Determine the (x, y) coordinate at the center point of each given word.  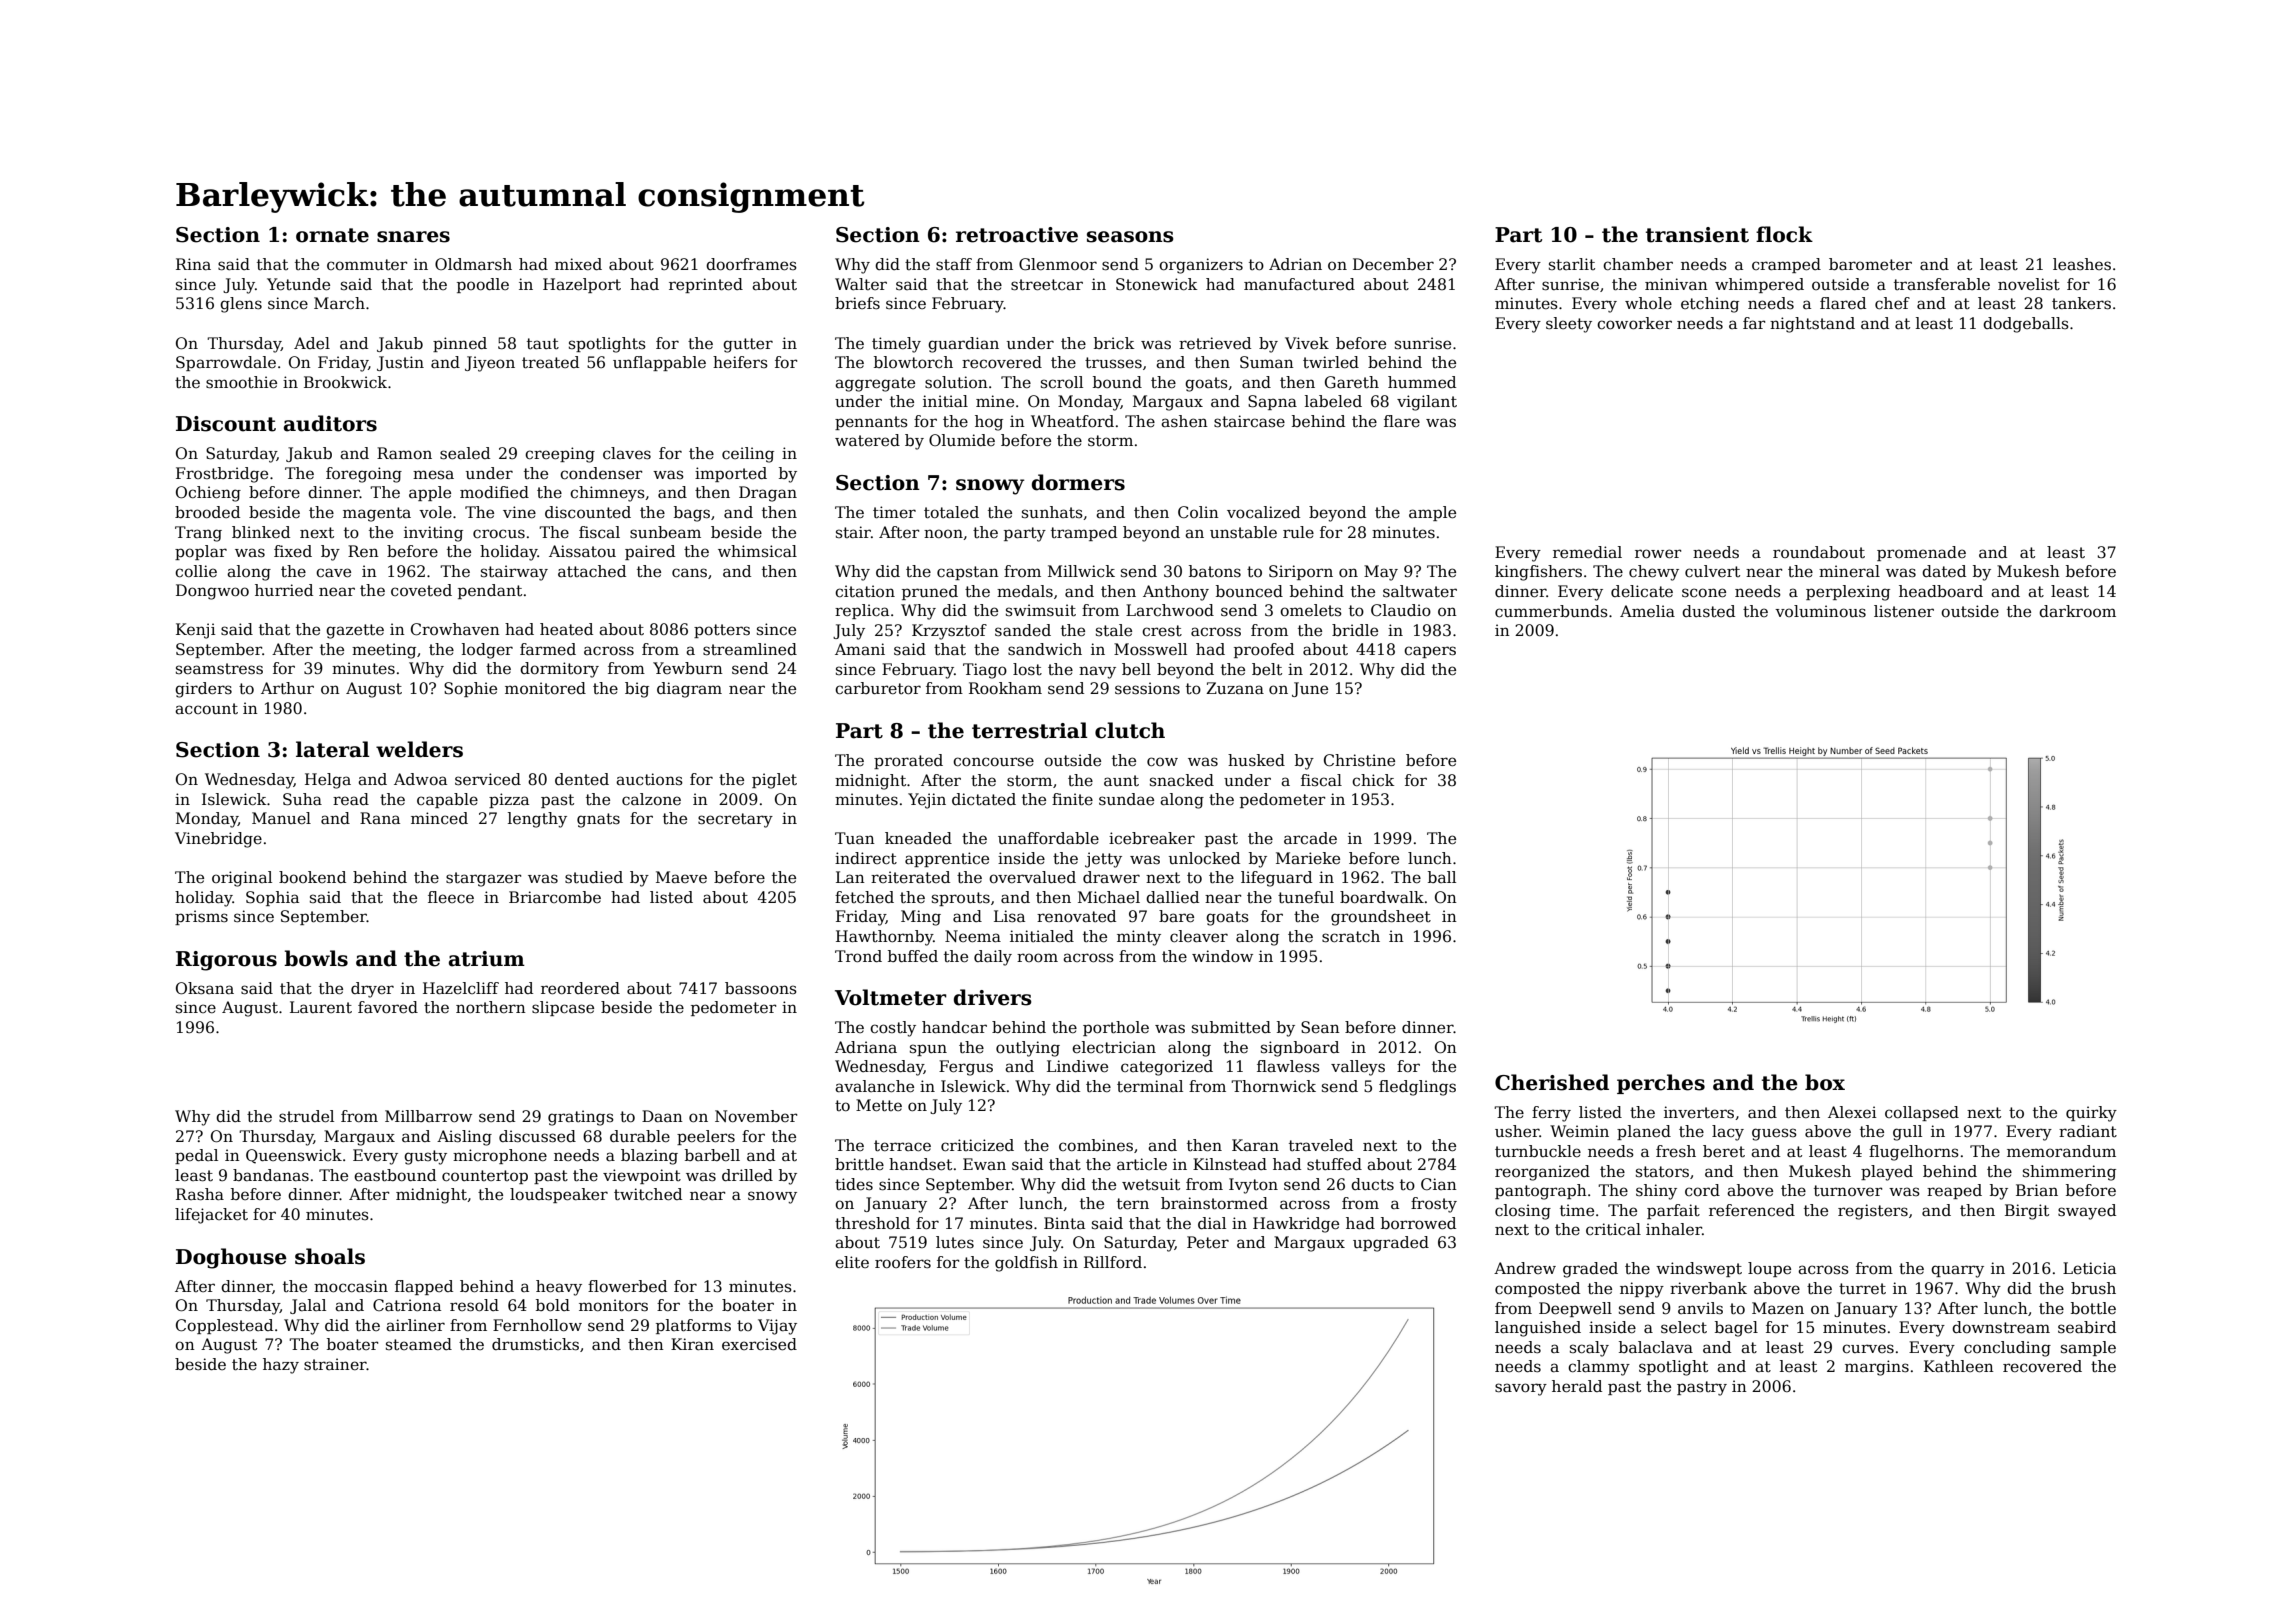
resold (474, 1305)
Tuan (855, 838)
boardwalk (1382, 897)
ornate (332, 235)
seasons (1130, 237)
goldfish (1026, 1264)
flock (1784, 234)
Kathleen (1959, 1366)
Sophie (470, 689)
